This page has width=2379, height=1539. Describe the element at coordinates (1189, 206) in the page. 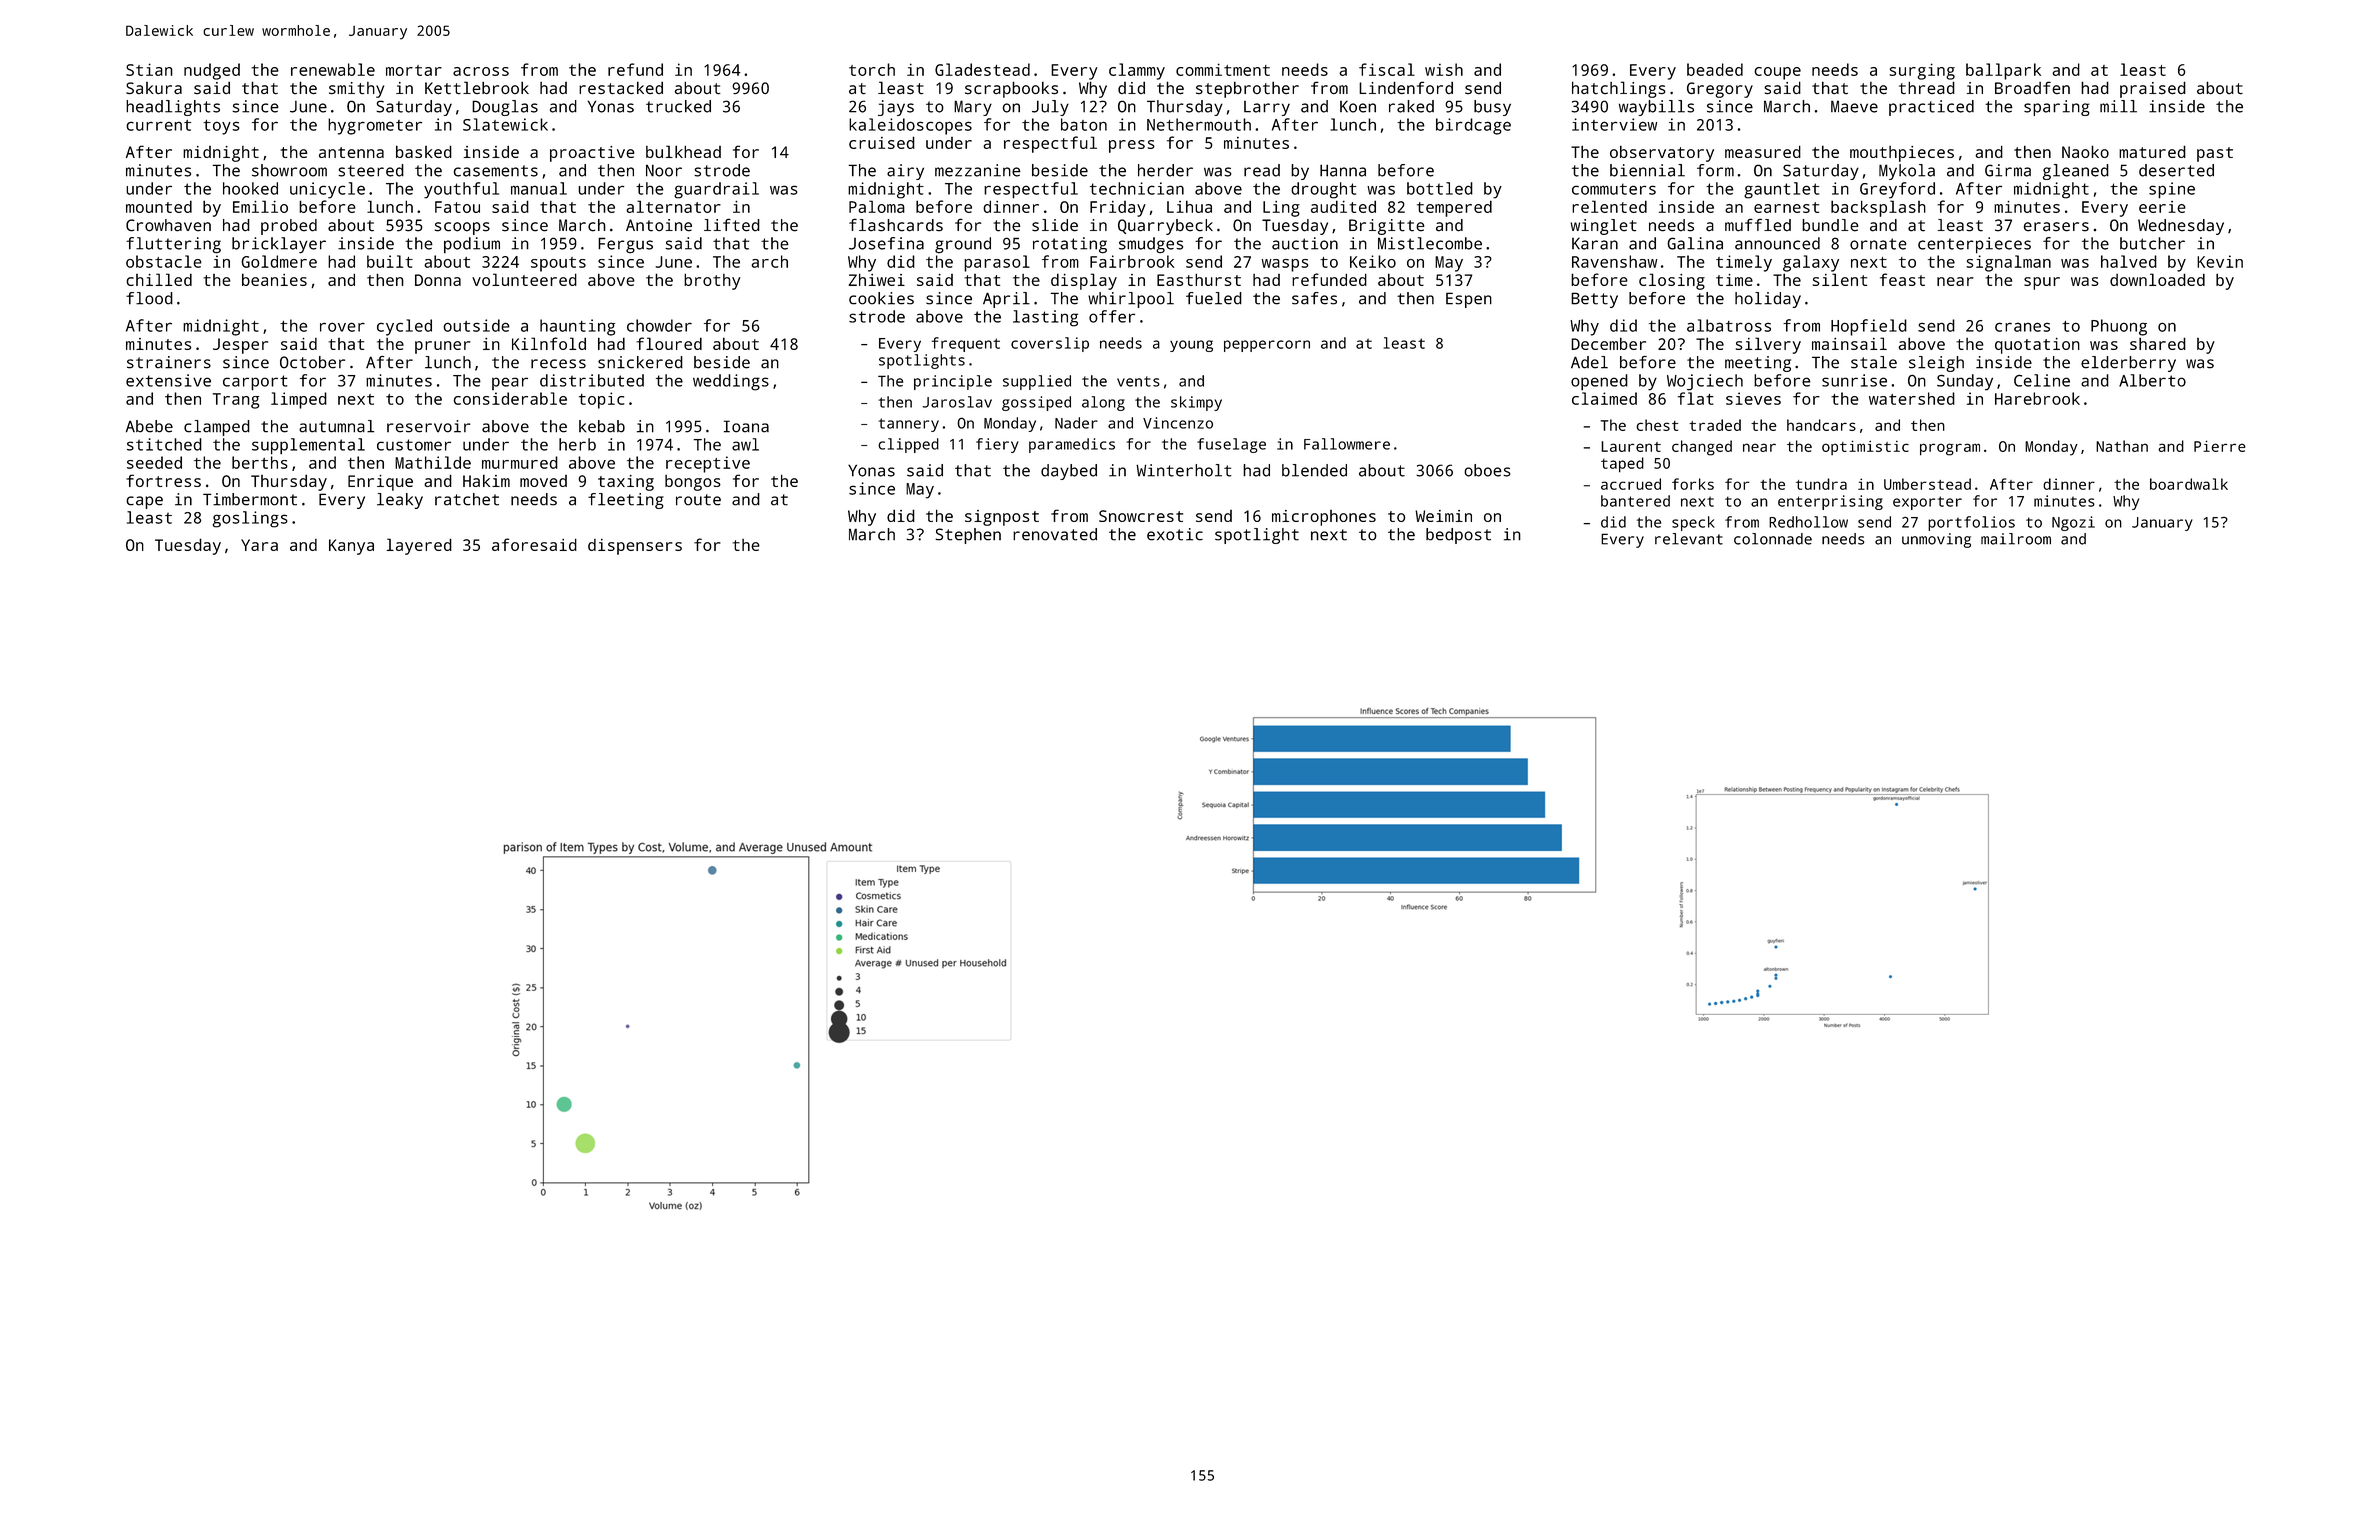

I see `Lihua` at that location.
